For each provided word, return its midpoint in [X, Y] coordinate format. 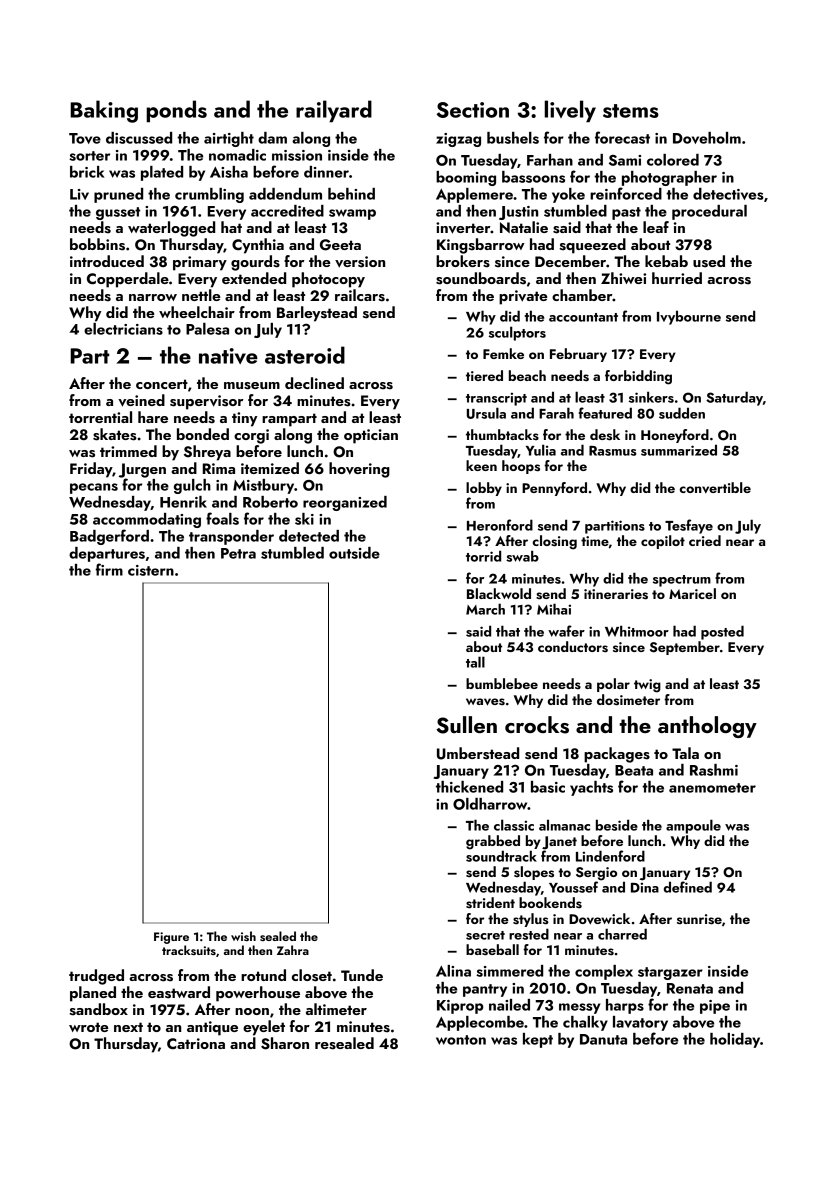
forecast [622, 137]
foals [222, 518]
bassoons [533, 177]
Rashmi [714, 770]
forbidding [638, 377]
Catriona [196, 1043]
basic [548, 787]
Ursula [486, 413]
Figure [171, 938]
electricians [123, 329]
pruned [118, 195]
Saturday [734, 398]
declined [314, 383]
